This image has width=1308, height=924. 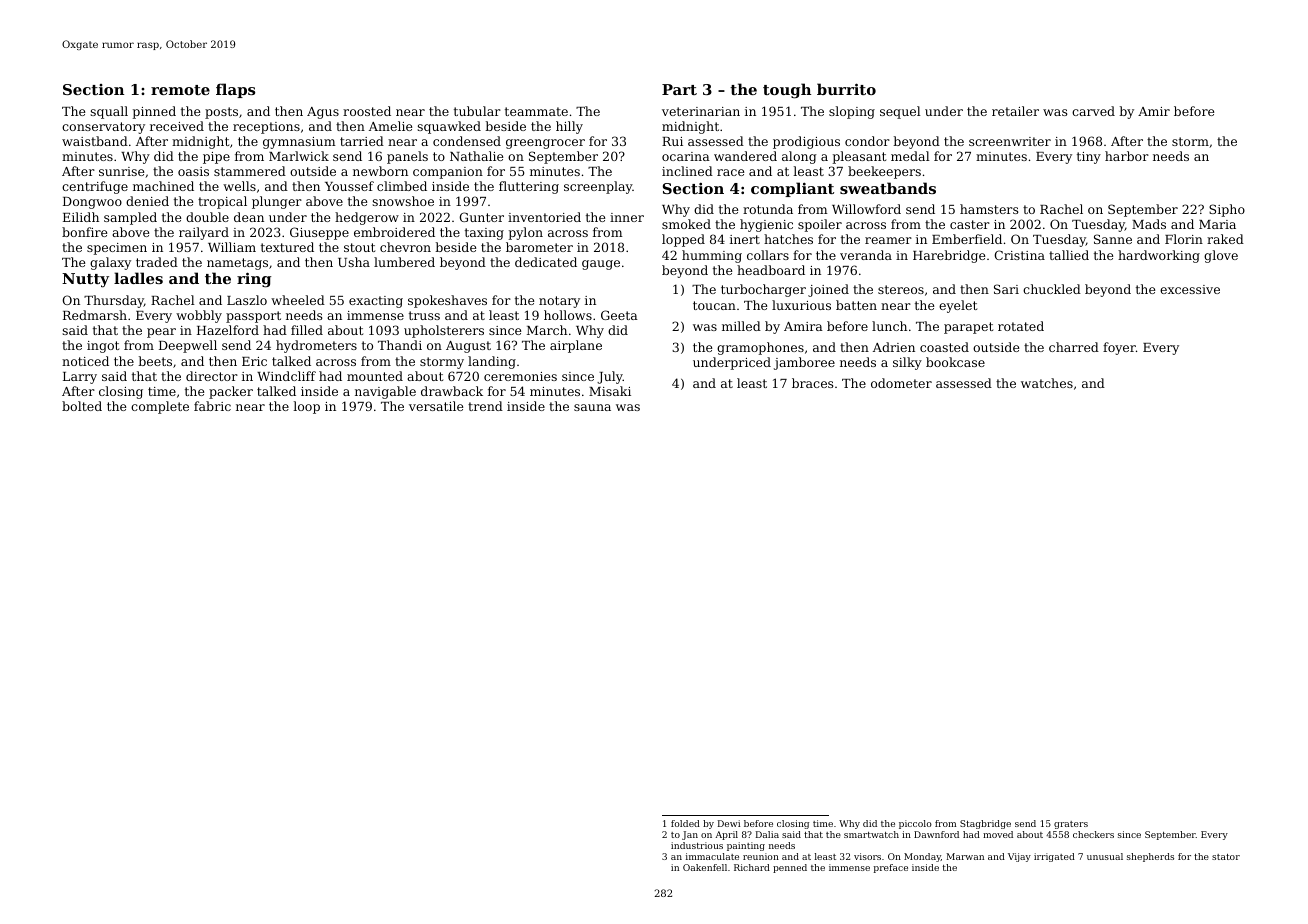 What do you see at coordinates (685, 823) in the image?
I see `folded` at bounding box center [685, 823].
